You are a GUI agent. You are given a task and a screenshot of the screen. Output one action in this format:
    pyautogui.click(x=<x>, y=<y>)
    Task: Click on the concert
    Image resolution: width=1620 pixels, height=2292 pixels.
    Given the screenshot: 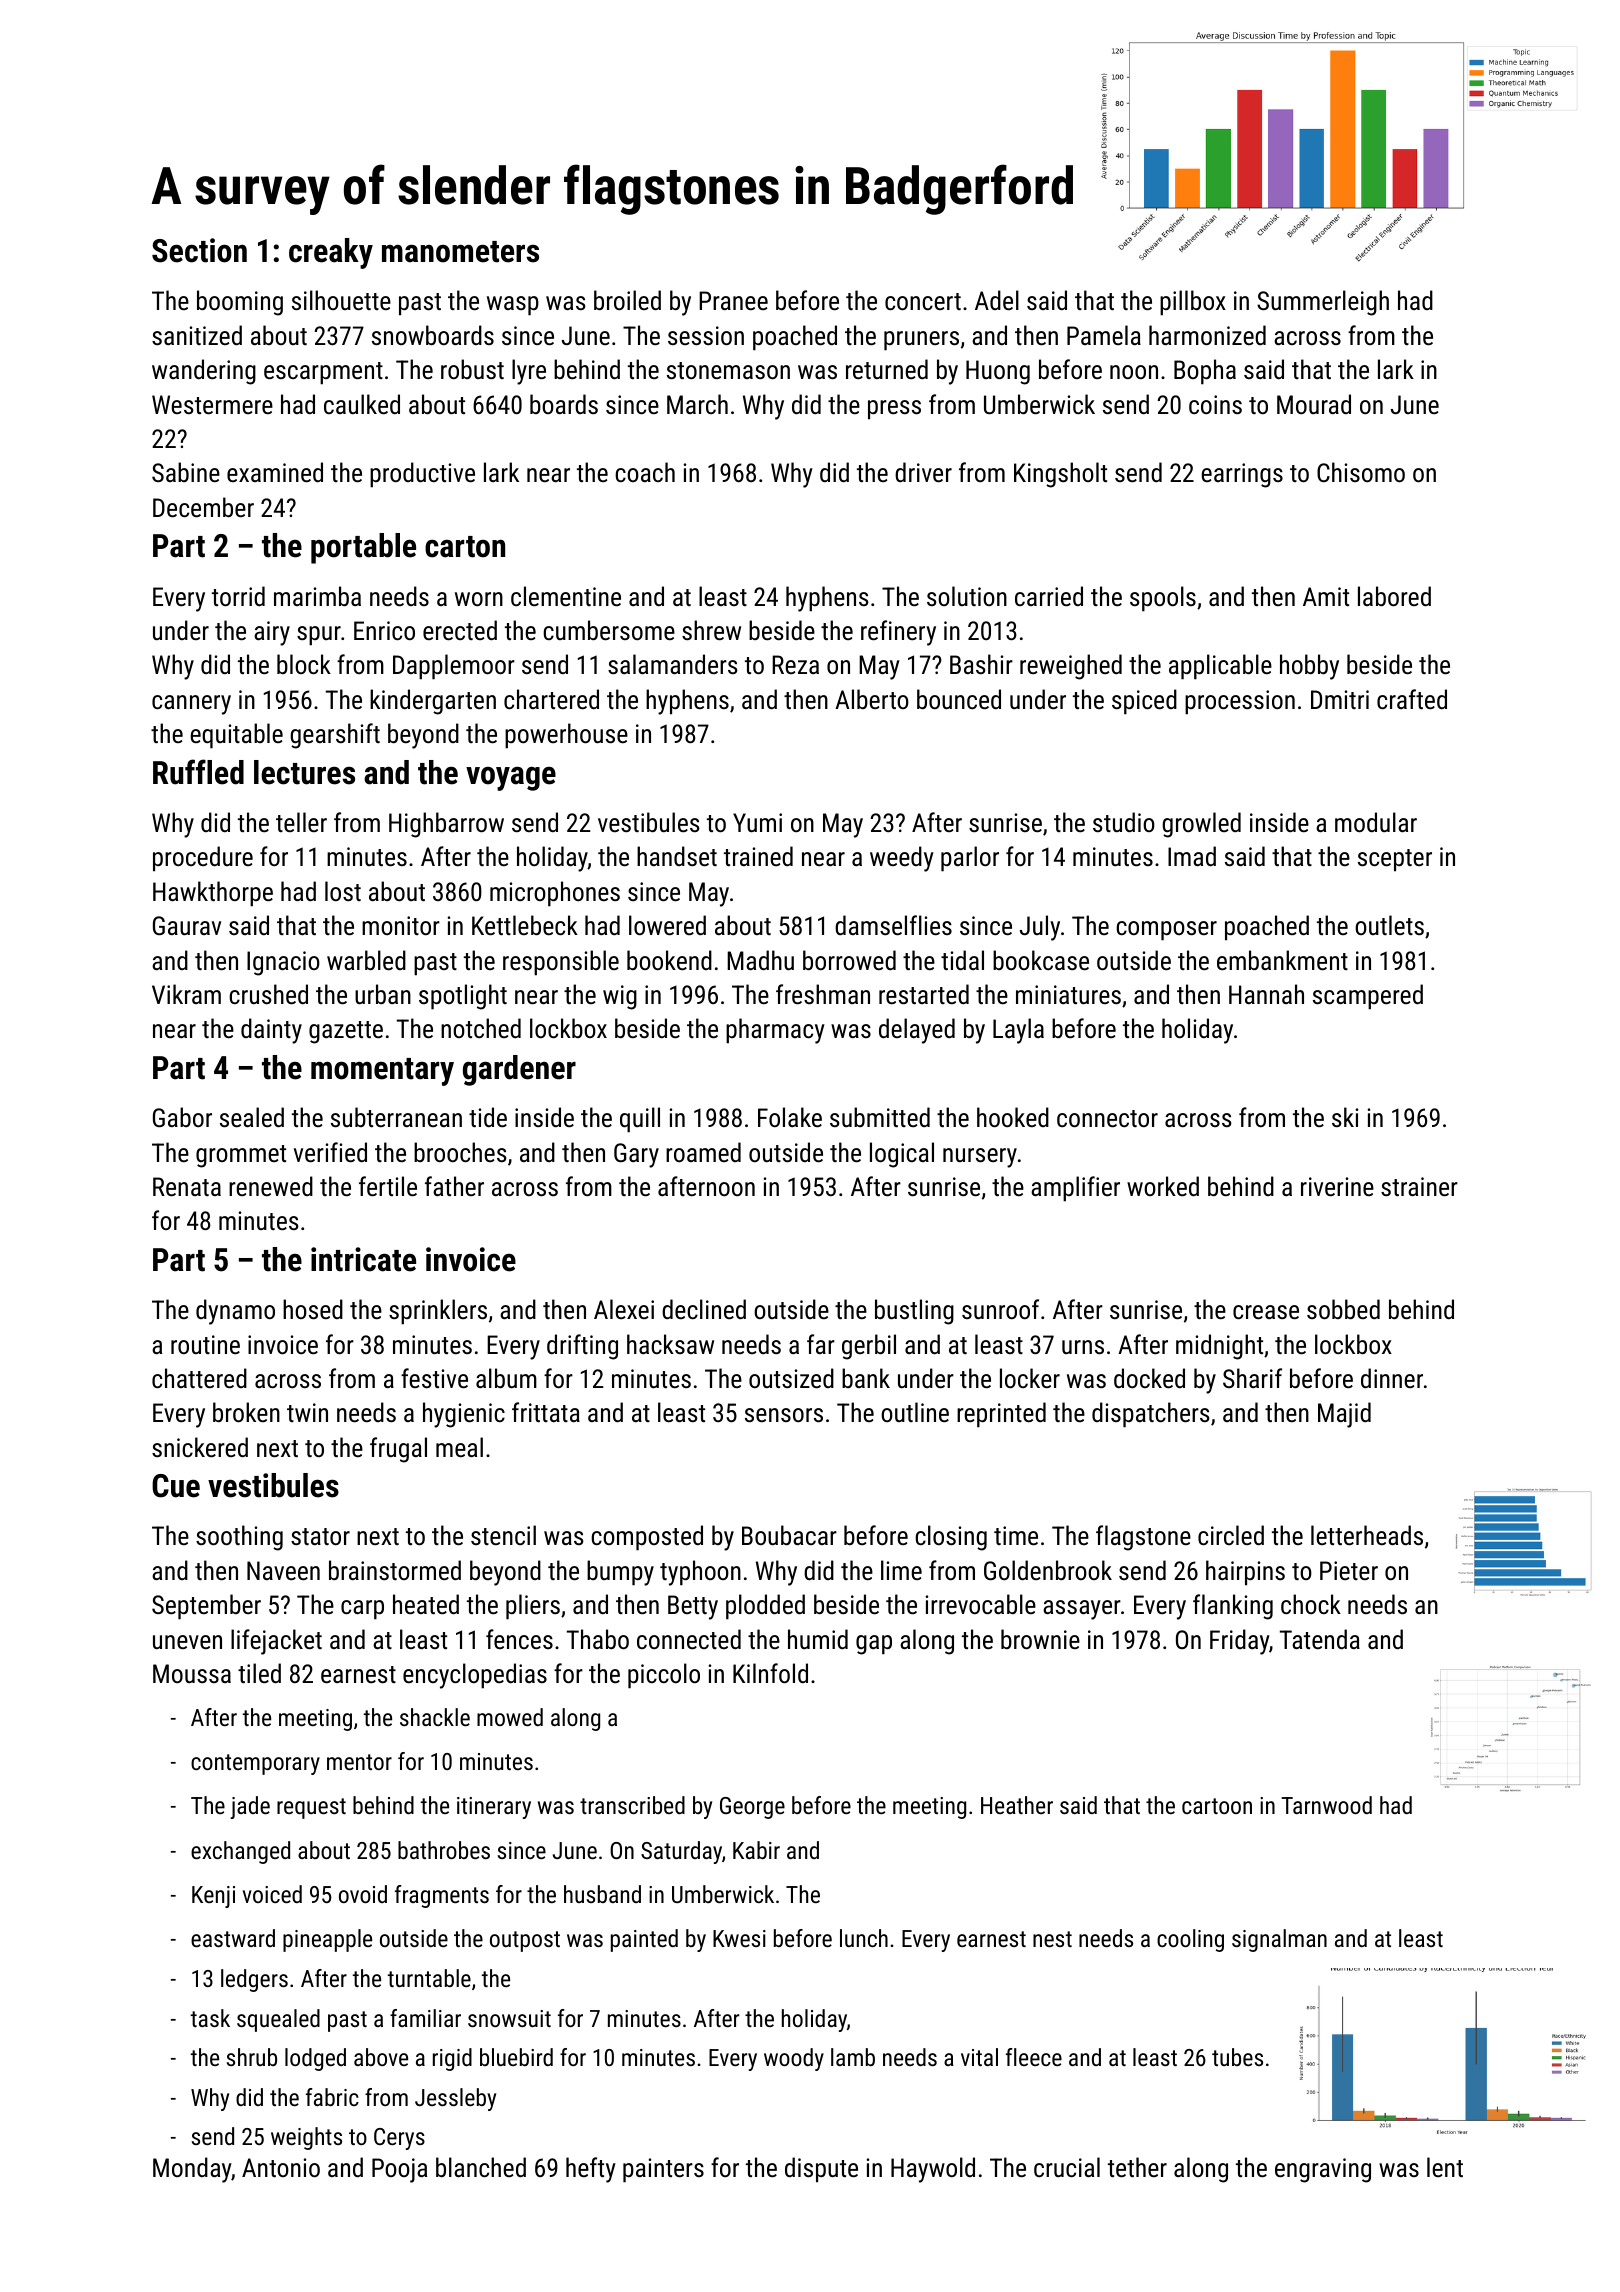 What is the action you would take?
    pyautogui.click(x=923, y=301)
